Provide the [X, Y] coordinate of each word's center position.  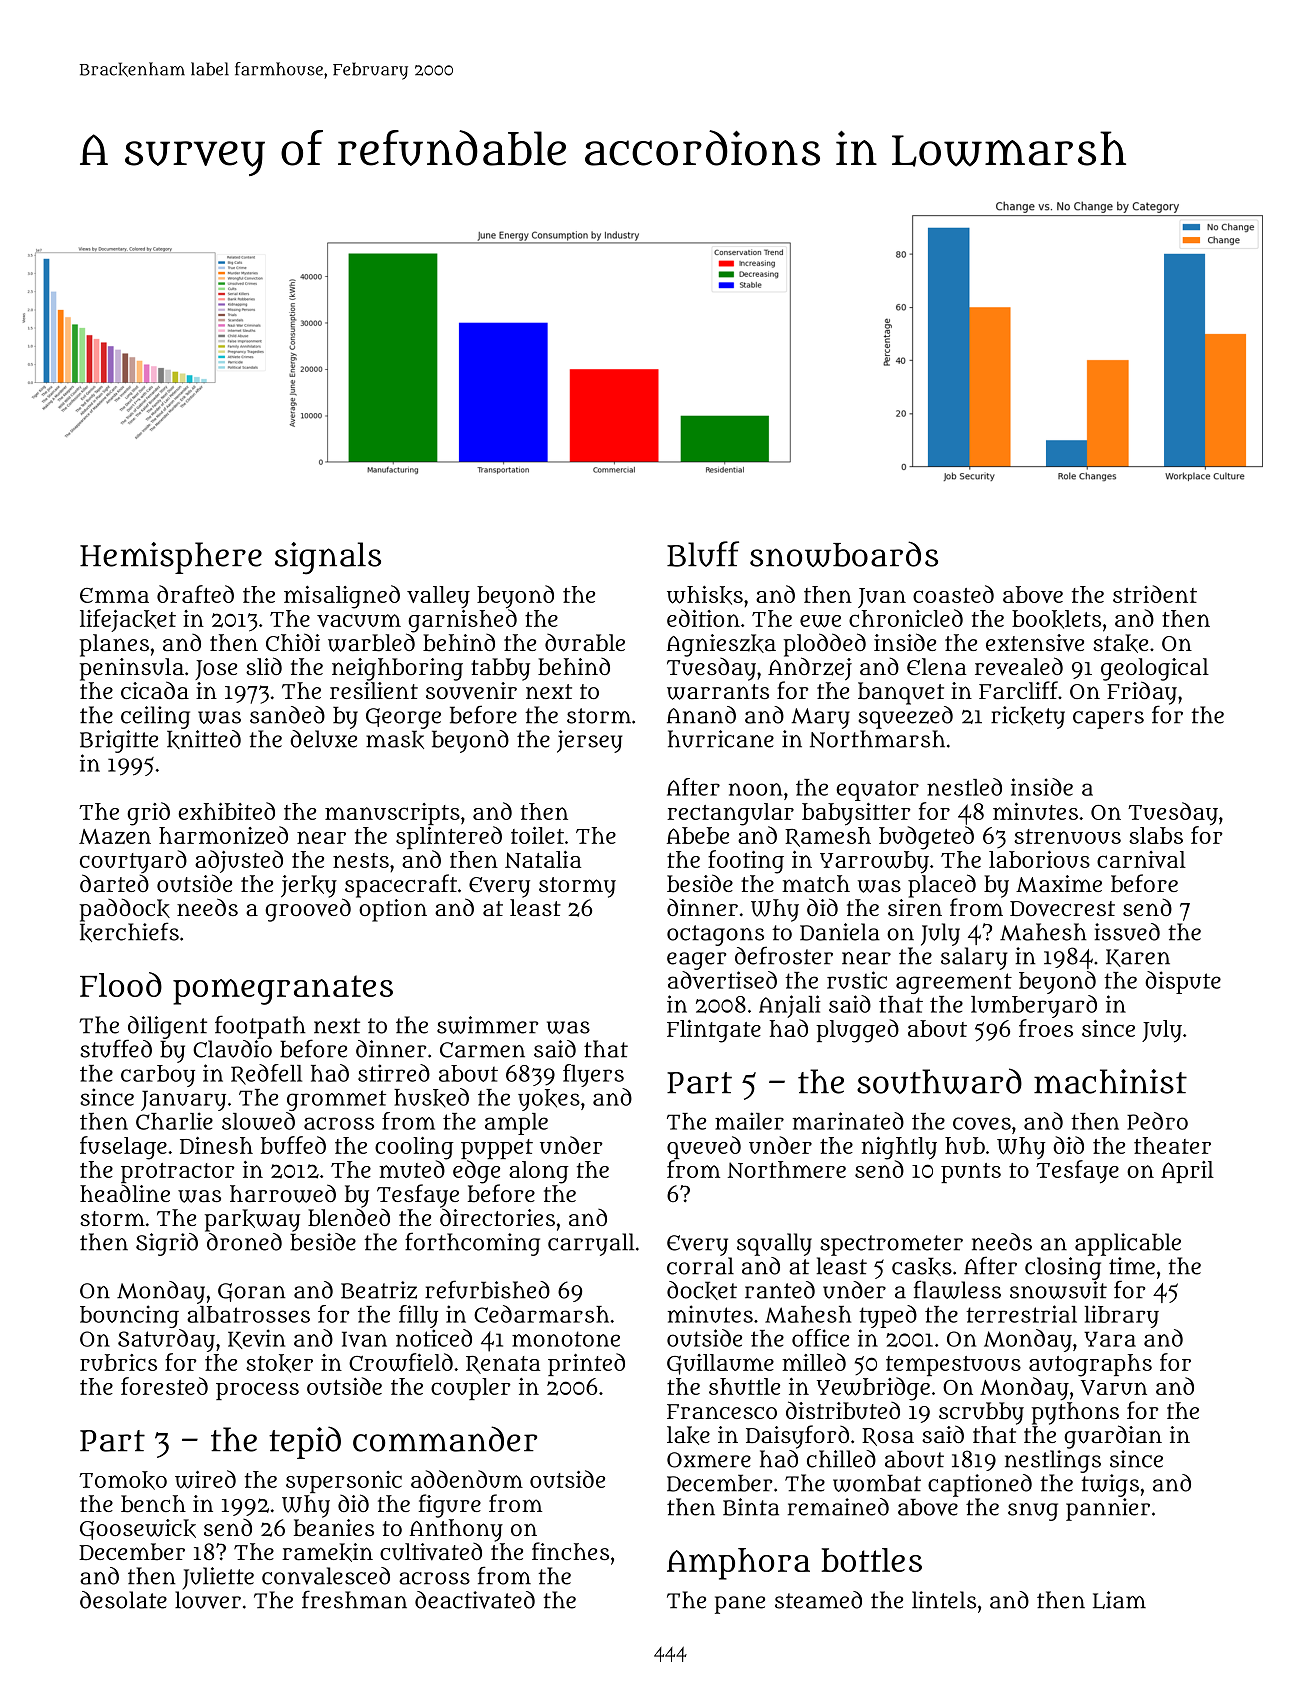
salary [974, 958]
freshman [354, 1599]
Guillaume [720, 1364]
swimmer [488, 1025]
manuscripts [392, 814]
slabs [1156, 835]
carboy [158, 1076]
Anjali [789, 1006]
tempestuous [953, 1366]
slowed [258, 1121]
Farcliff [1018, 690]
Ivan [364, 1339]
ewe [820, 621]
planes [114, 645]
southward [939, 1081]
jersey [589, 741]
